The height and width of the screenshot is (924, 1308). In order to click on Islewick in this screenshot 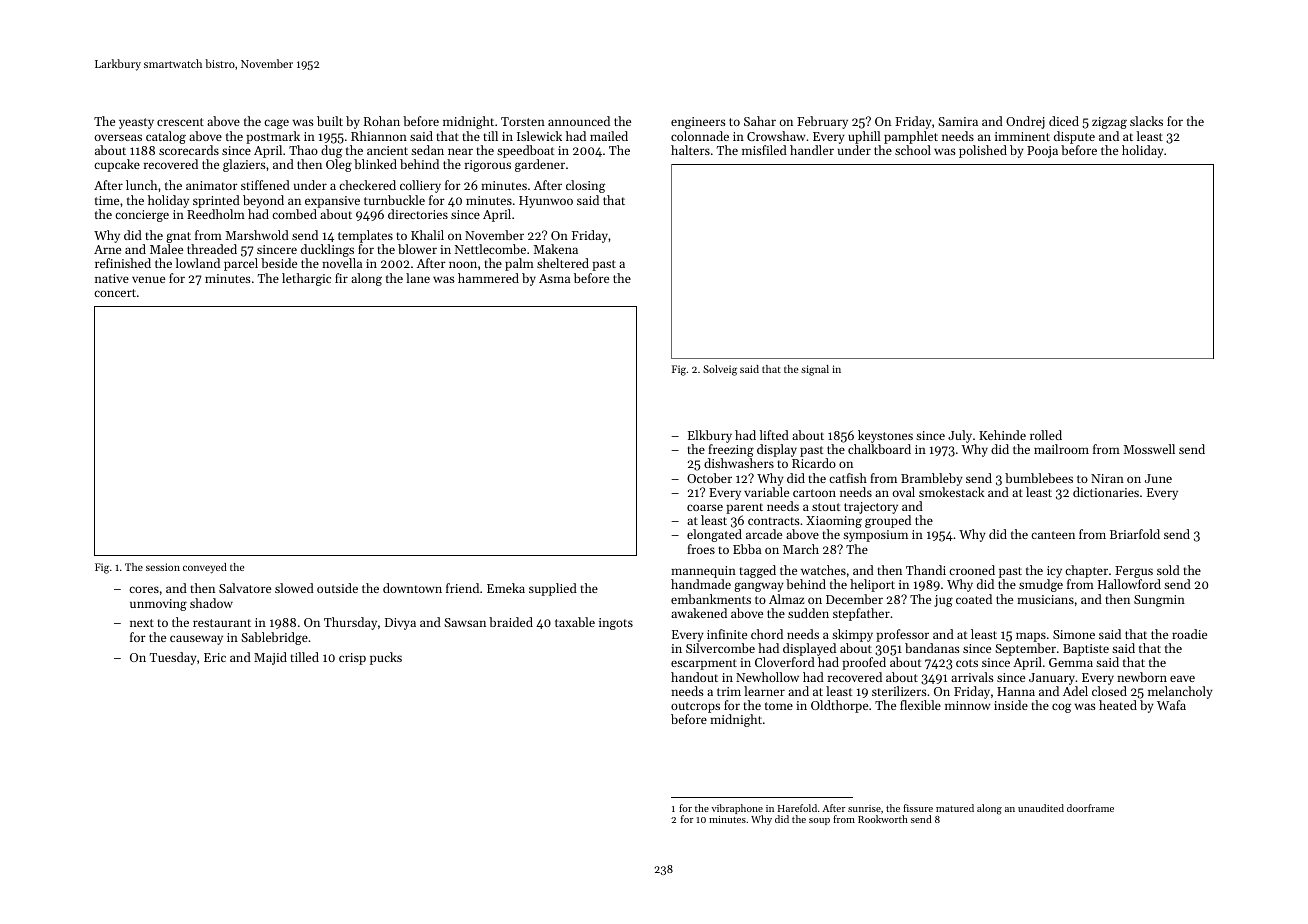, I will do `click(539, 136)`.
